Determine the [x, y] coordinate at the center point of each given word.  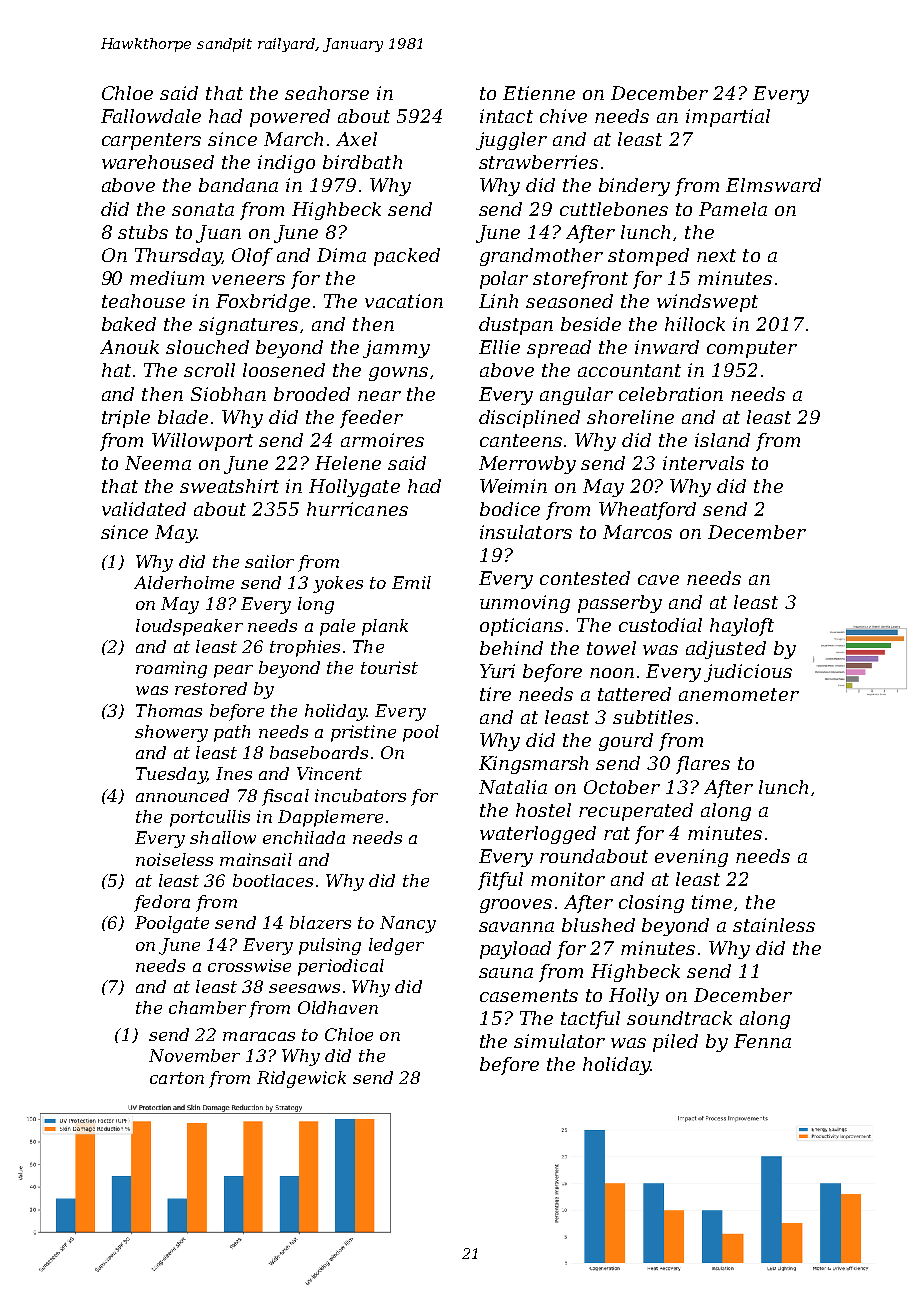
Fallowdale [151, 116]
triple [126, 419]
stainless [774, 925]
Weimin [513, 486]
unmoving [525, 604]
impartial [728, 118]
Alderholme [184, 582]
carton [177, 1078]
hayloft [742, 627]
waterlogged [538, 835]
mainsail [256, 859]
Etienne [539, 93]
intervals [703, 463]
